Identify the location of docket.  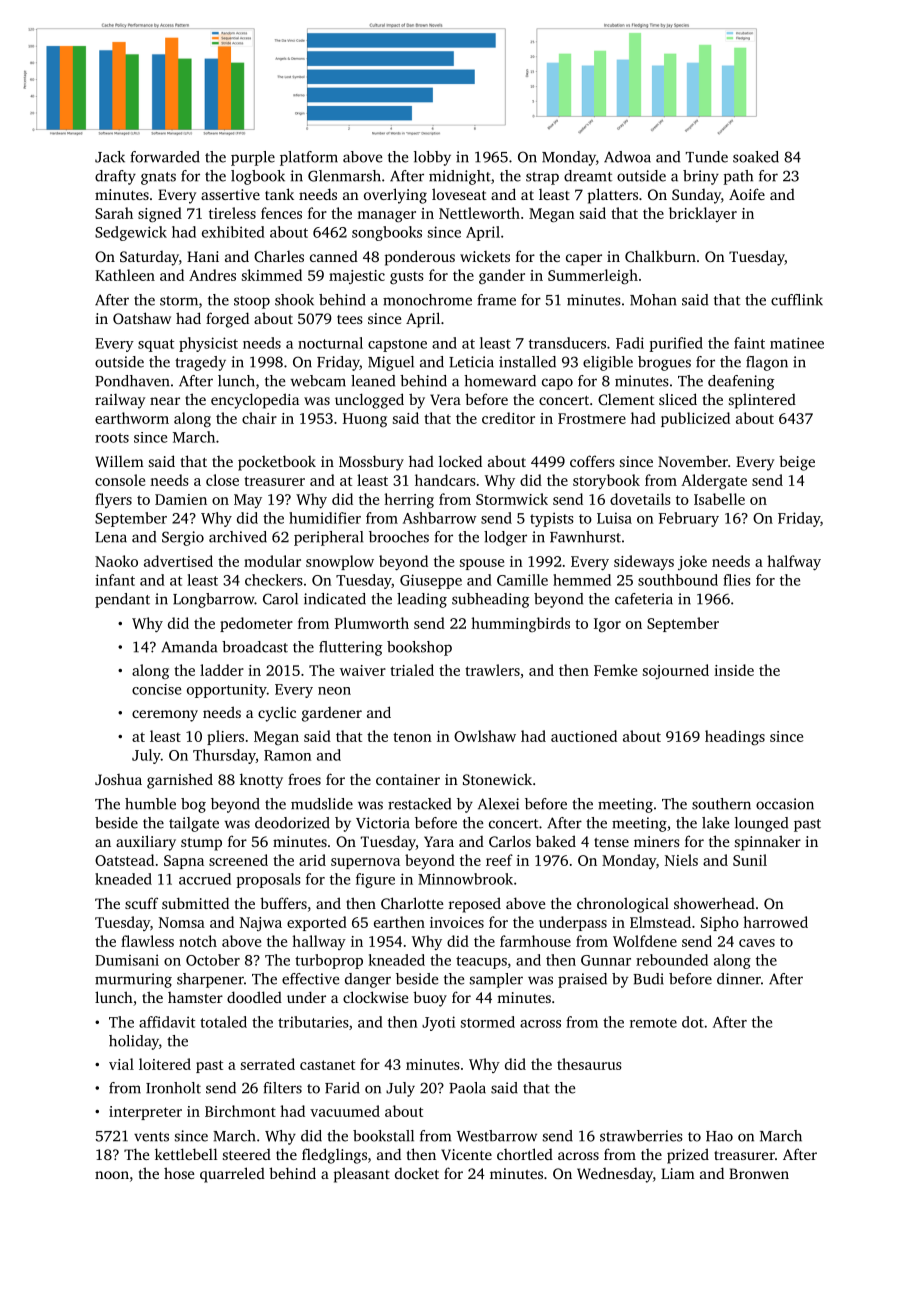
(417, 1173).
